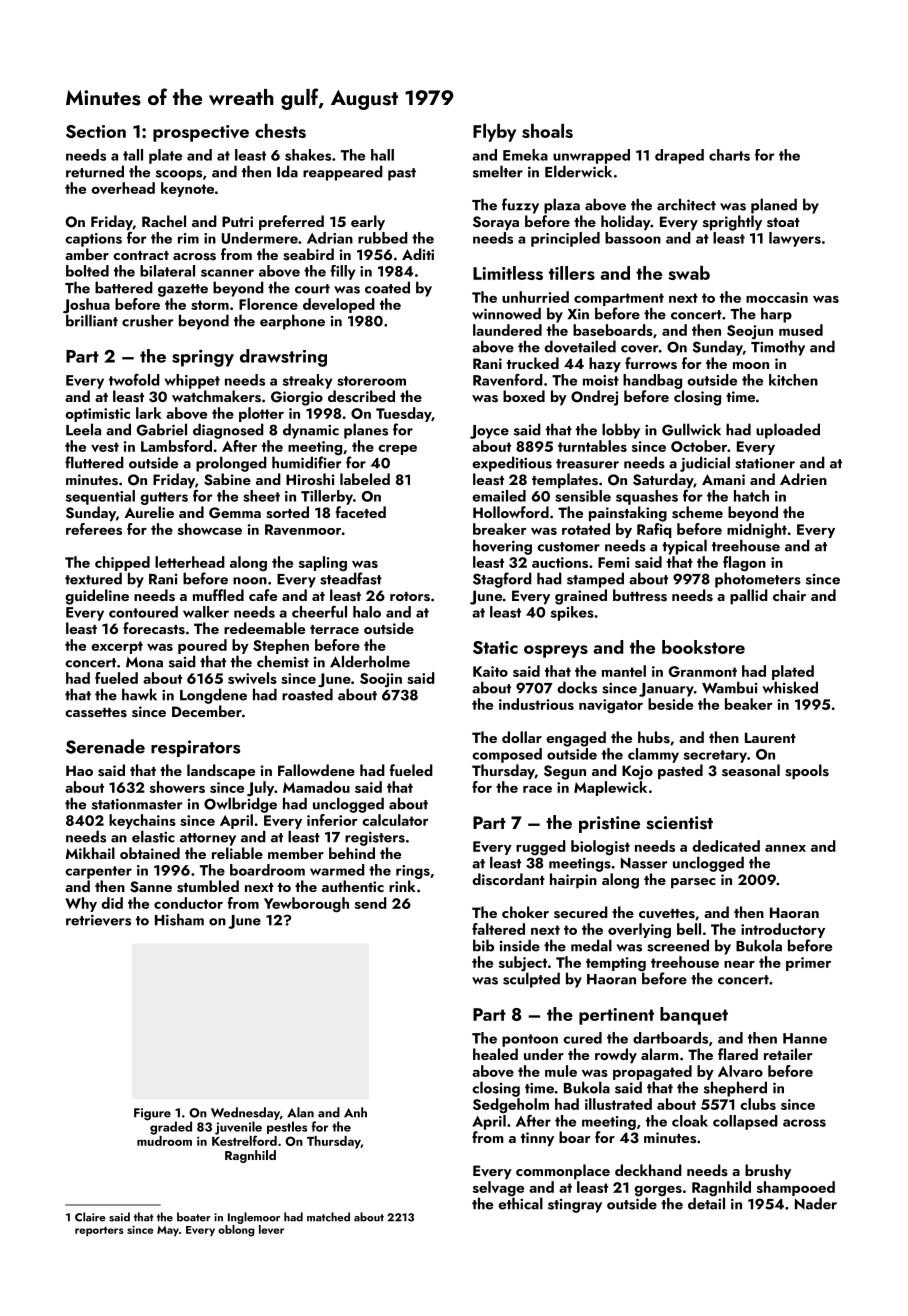 This page has width=908, height=1316. Describe the element at coordinates (644, 863) in the page. I see `Nasser` at that location.
